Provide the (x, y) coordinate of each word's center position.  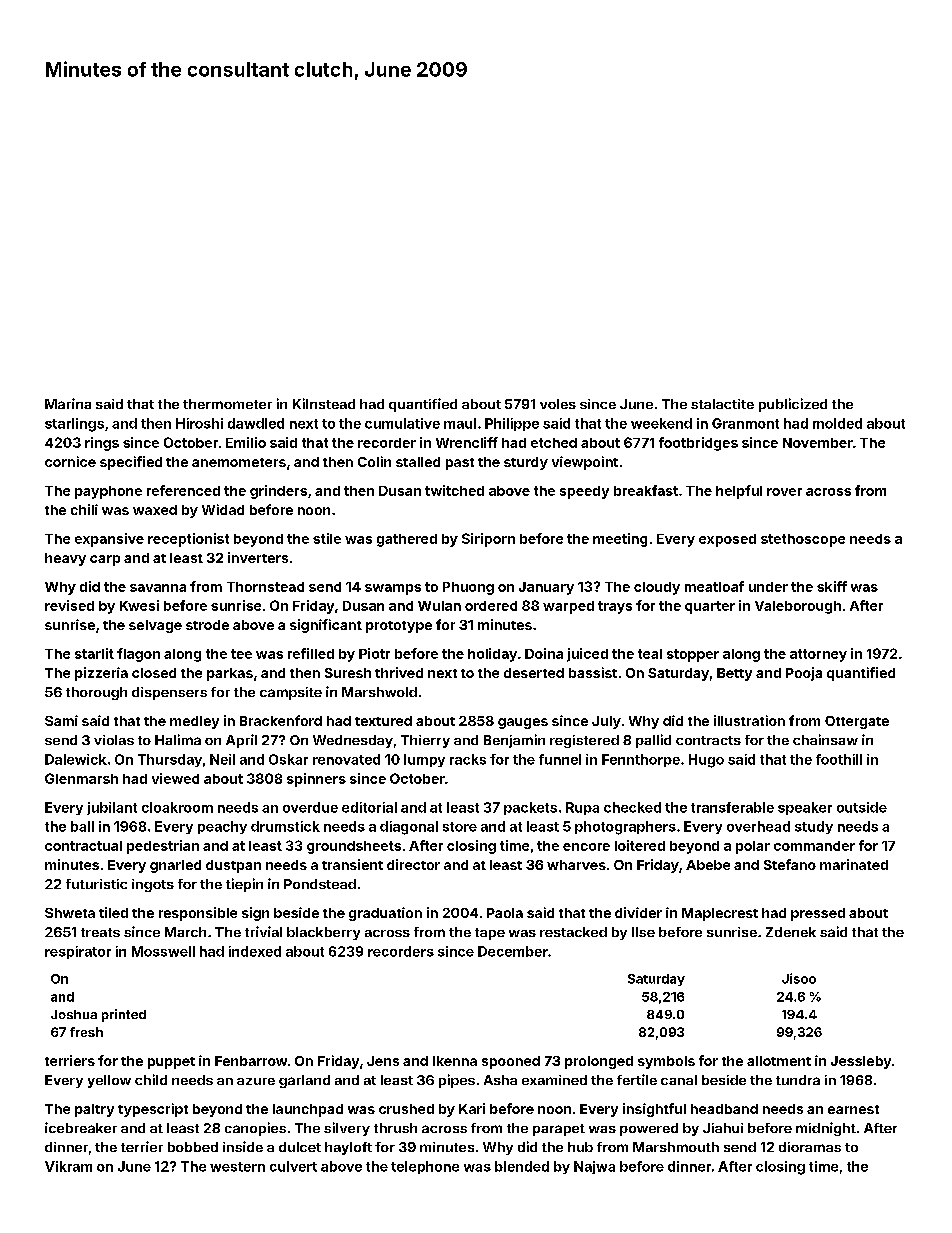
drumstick (285, 826)
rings (102, 444)
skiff (832, 586)
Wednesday (353, 741)
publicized (793, 405)
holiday (492, 655)
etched (554, 443)
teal (650, 654)
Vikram (68, 1166)
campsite (291, 693)
